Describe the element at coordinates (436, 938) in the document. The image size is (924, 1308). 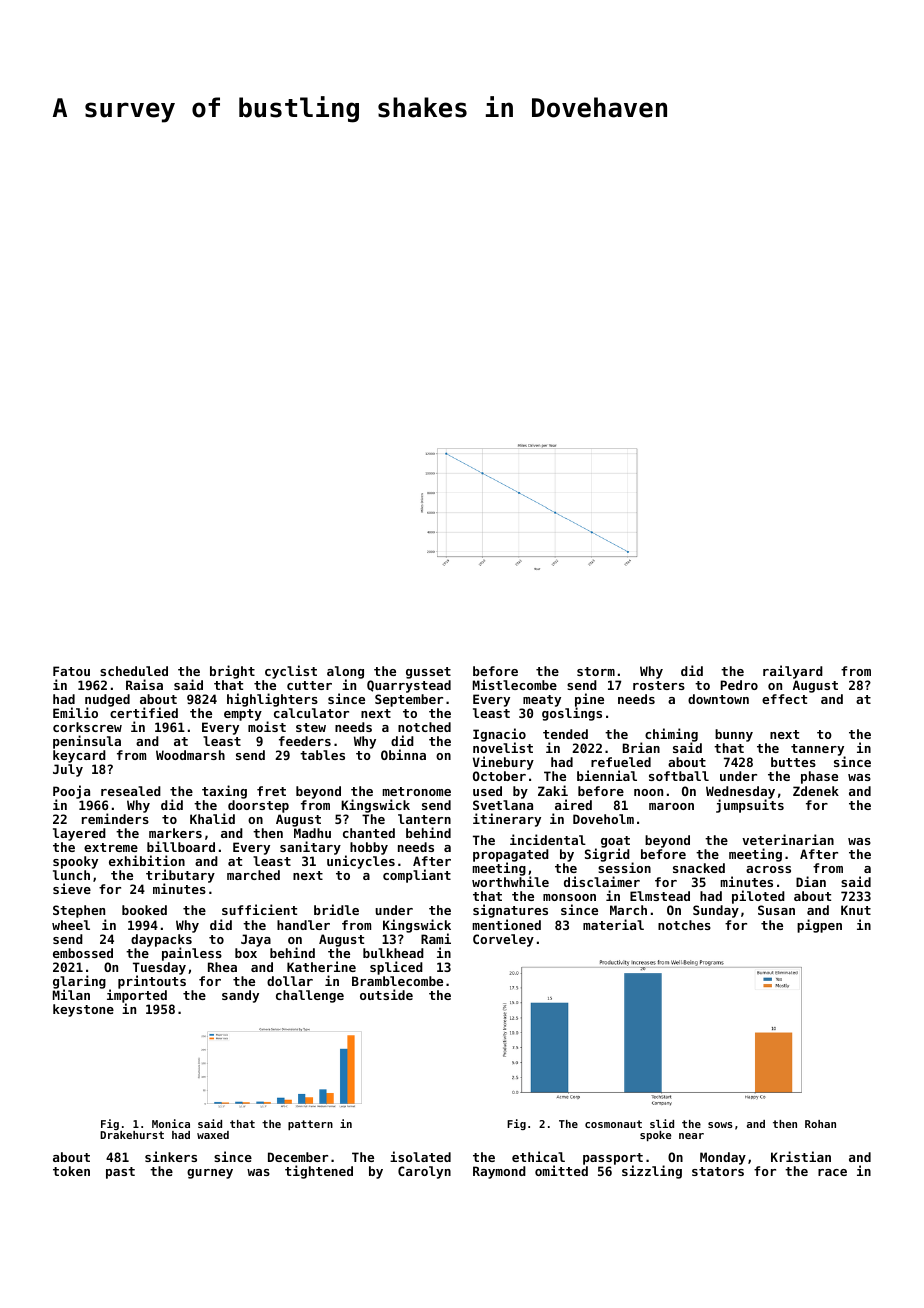
I see `Rami` at that location.
